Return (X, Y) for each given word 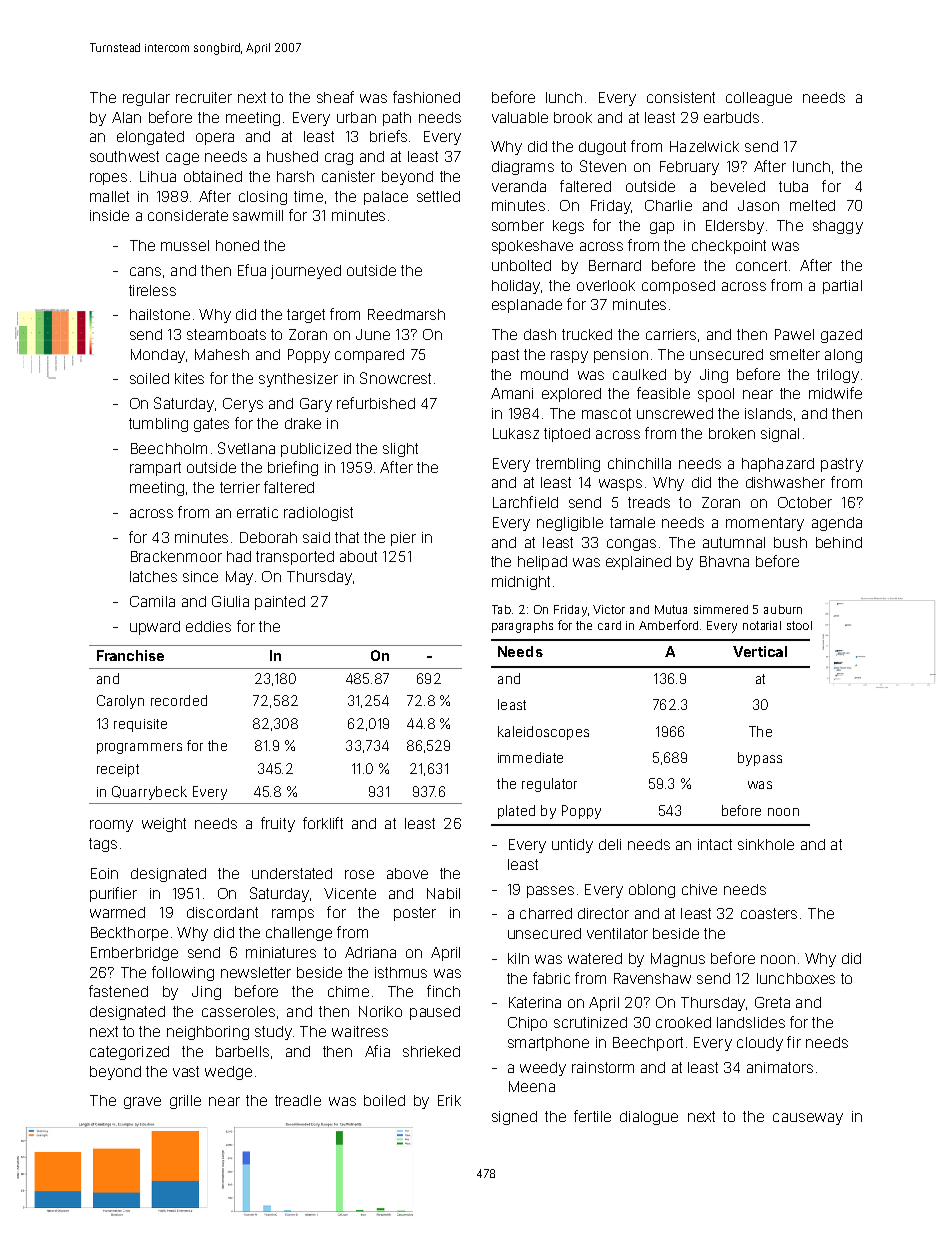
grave (142, 1103)
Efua (252, 270)
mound (544, 374)
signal (780, 435)
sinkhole (766, 844)
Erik (449, 1100)
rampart (155, 469)
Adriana (370, 952)
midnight (521, 583)
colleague (759, 99)
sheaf (335, 97)
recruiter (204, 97)
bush (790, 542)
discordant (222, 912)
